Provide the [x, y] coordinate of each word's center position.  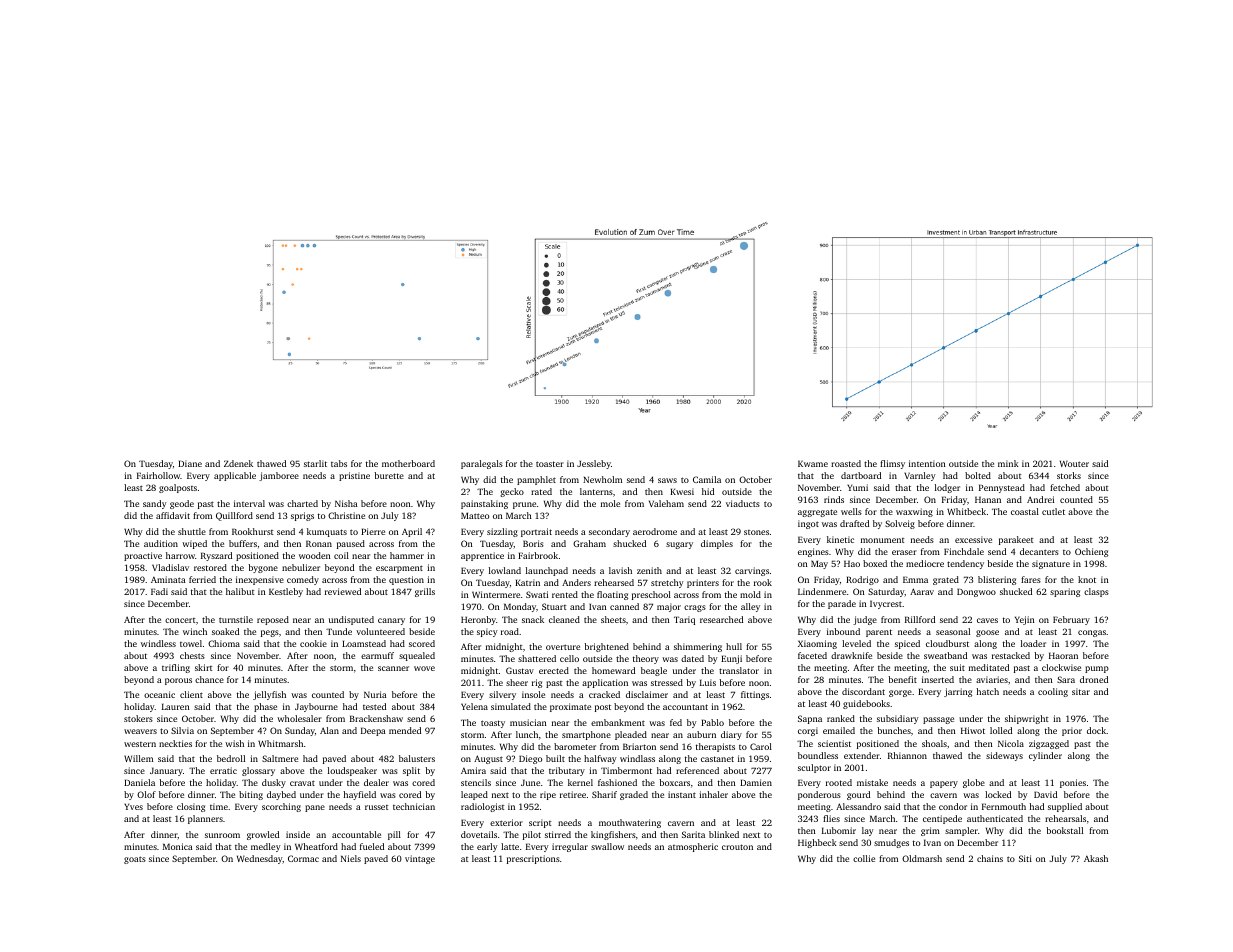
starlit [315, 463]
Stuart [554, 606]
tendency [965, 564]
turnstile [236, 619]
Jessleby [594, 464]
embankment [618, 722]
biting [251, 795]
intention [927, 463]
